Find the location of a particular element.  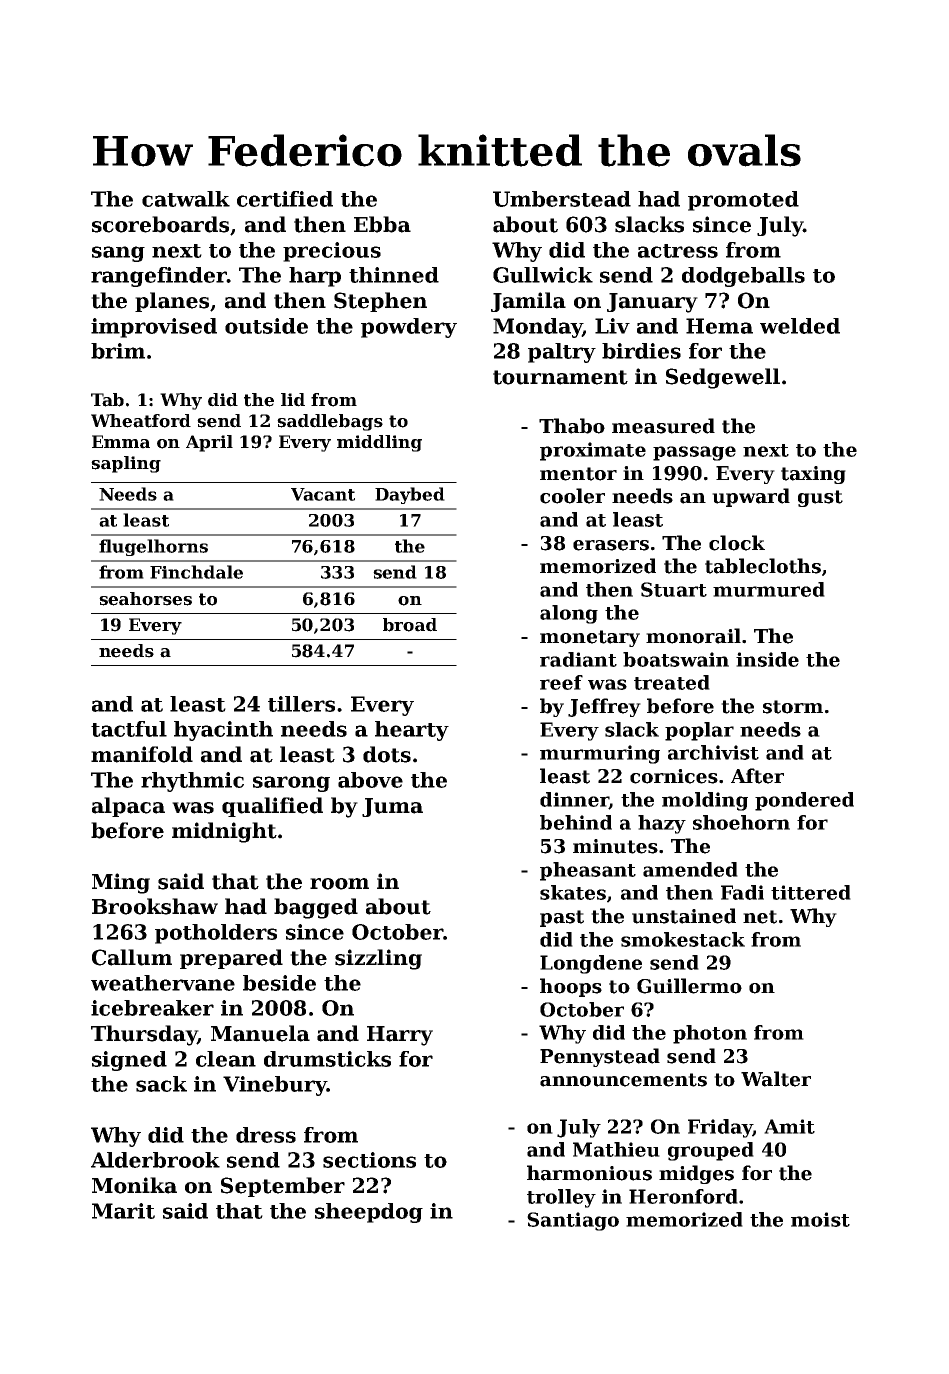

hearty is located at coordinates (412, 731).
